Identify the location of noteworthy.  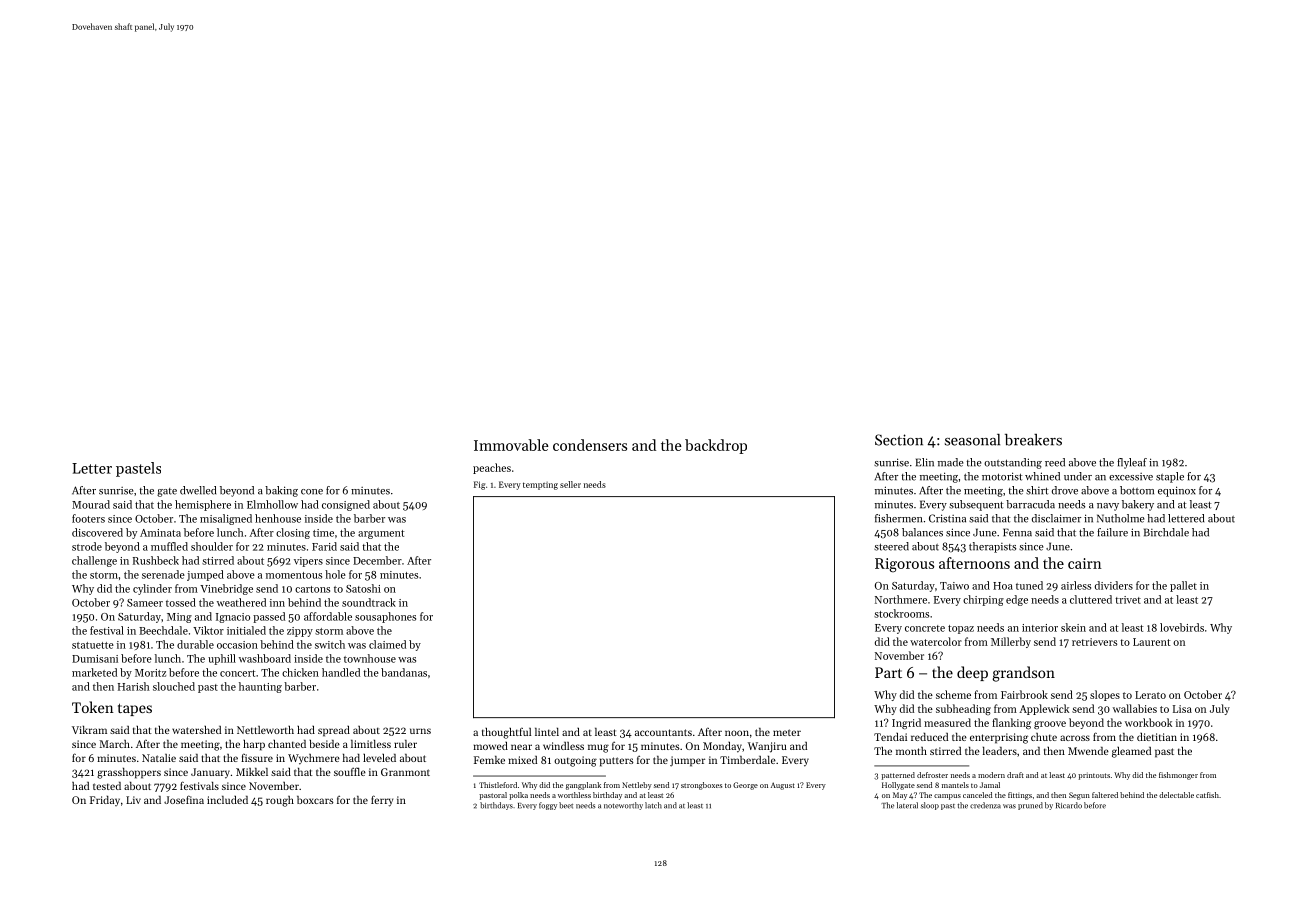
(623, 806).
